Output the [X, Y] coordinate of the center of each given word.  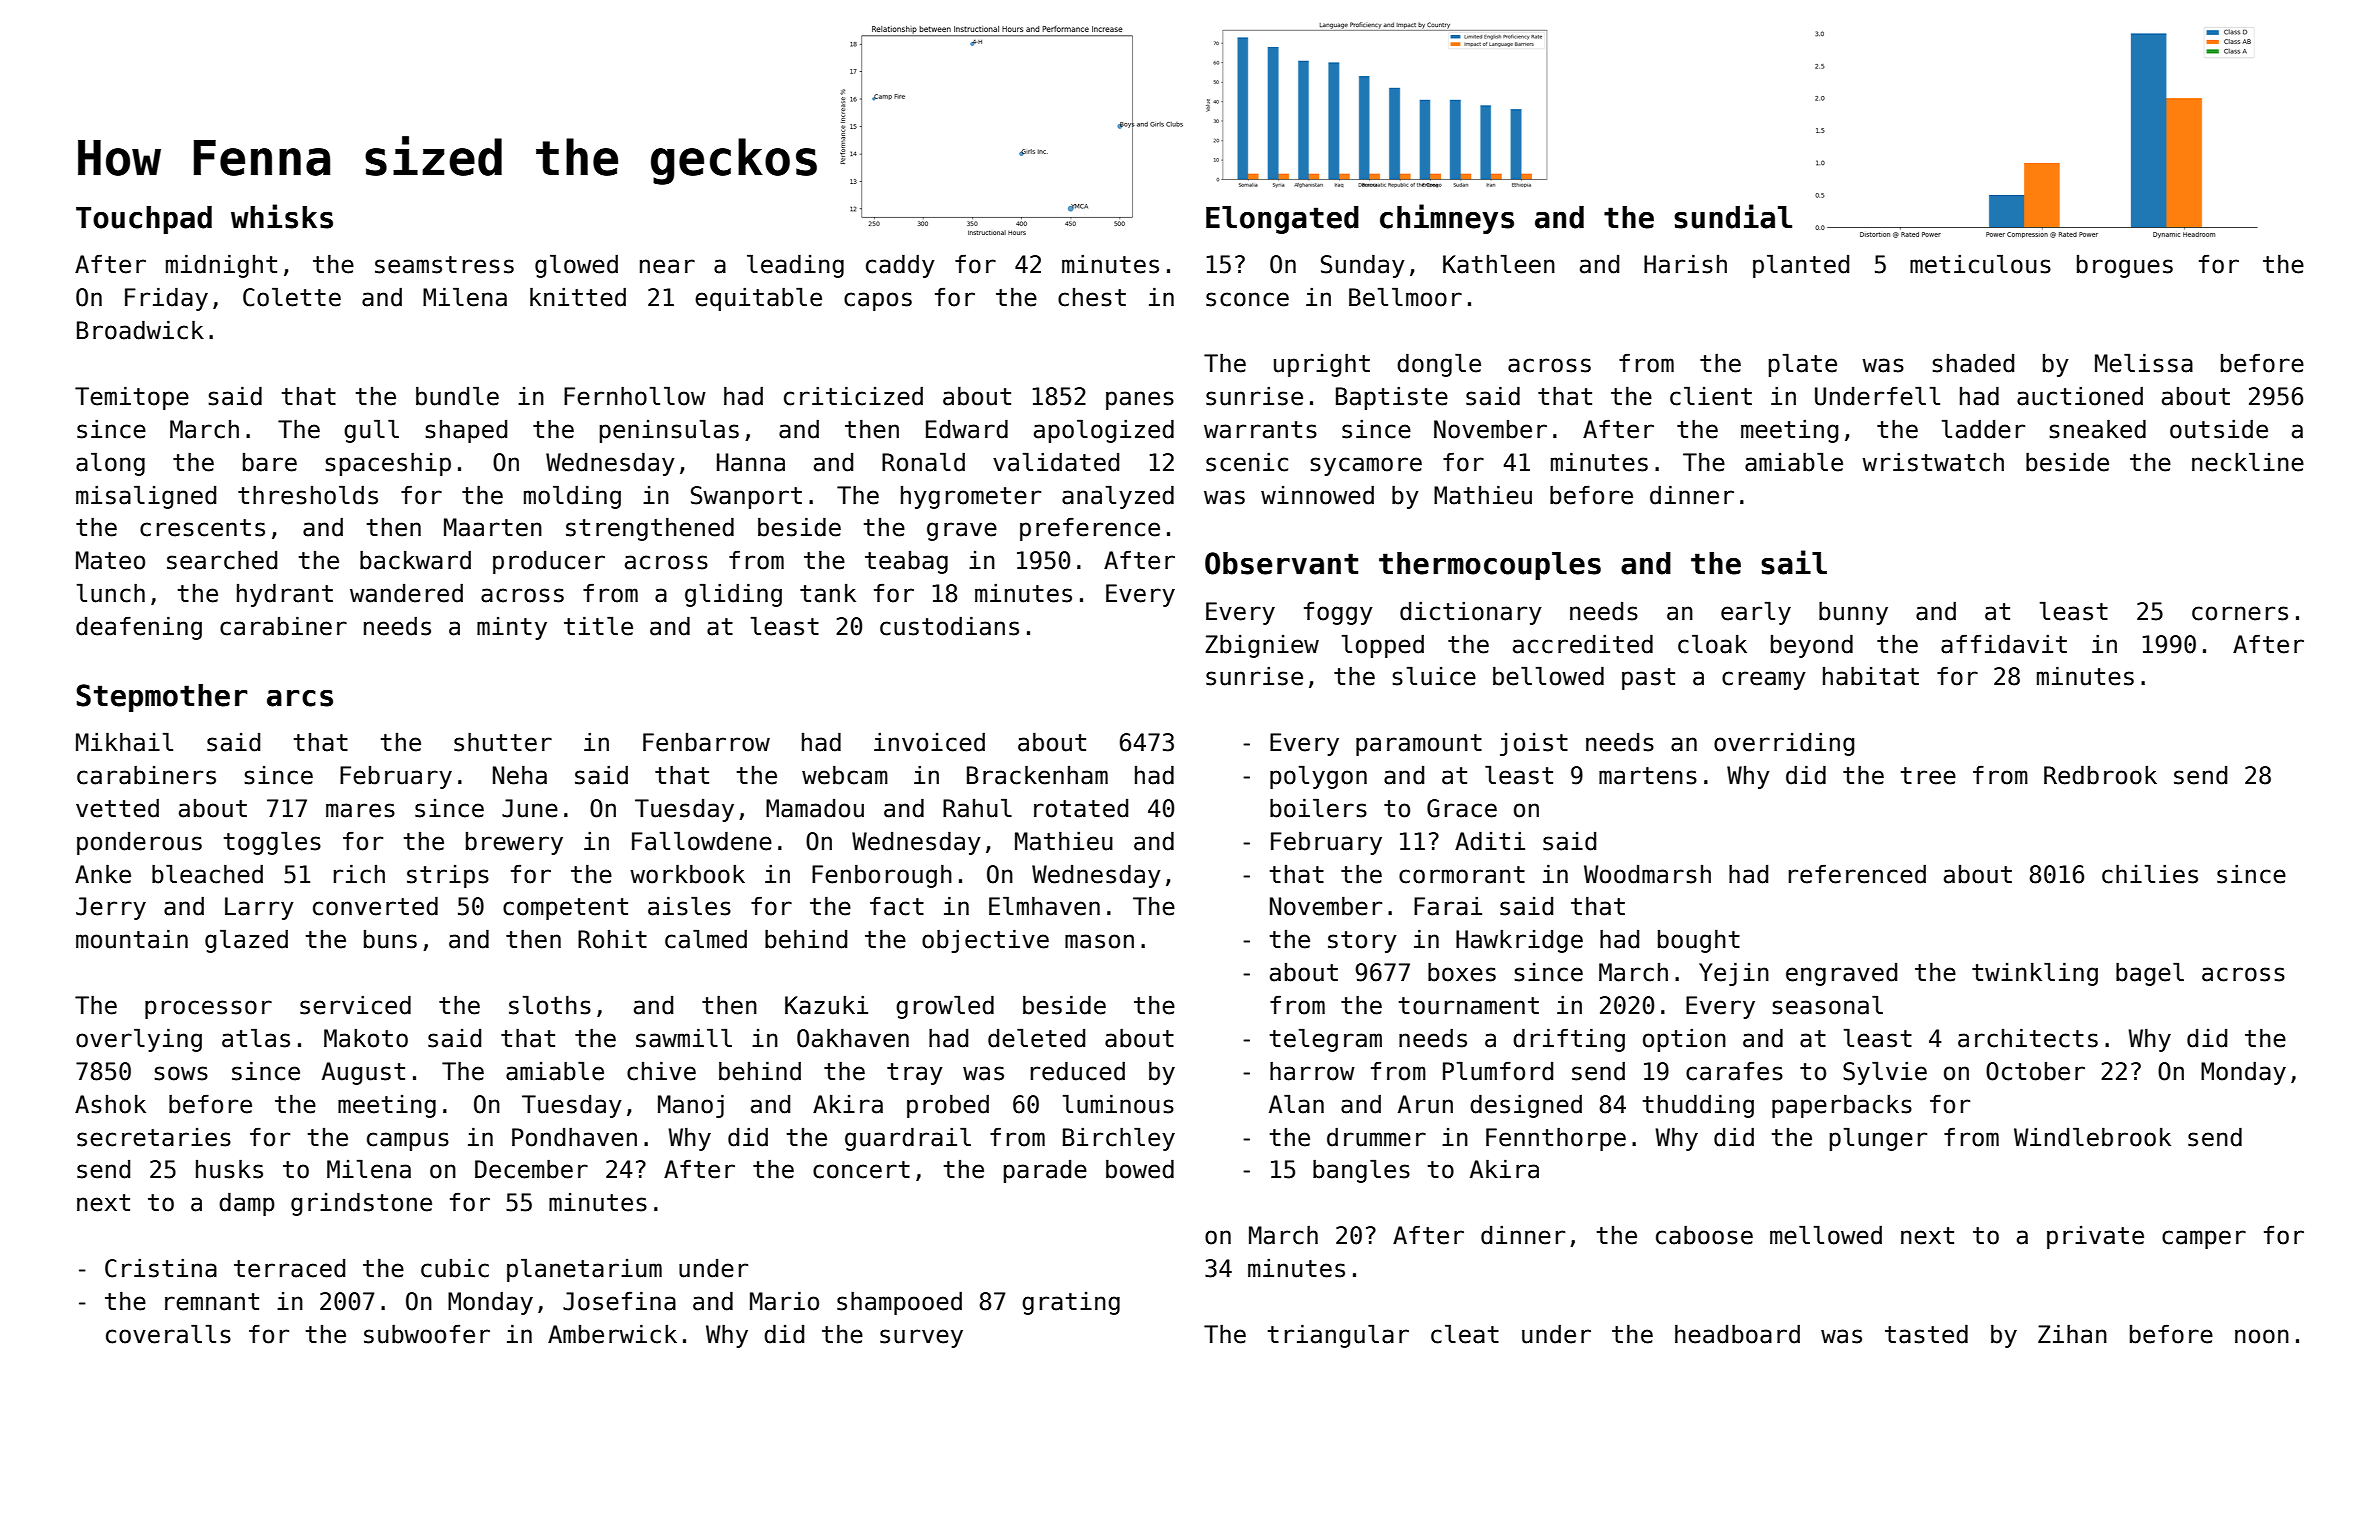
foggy [1338, 613]
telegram [1326, 1040]
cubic [455, 1268]
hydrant [285, 595]
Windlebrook [2092, 1137]
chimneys [1447, 219]
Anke [103, 874]
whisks [282, 216]
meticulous [1980, 264]
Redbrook [2100, 775]
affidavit [2004, 644]
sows [181, 1073]
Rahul [977, 808]
